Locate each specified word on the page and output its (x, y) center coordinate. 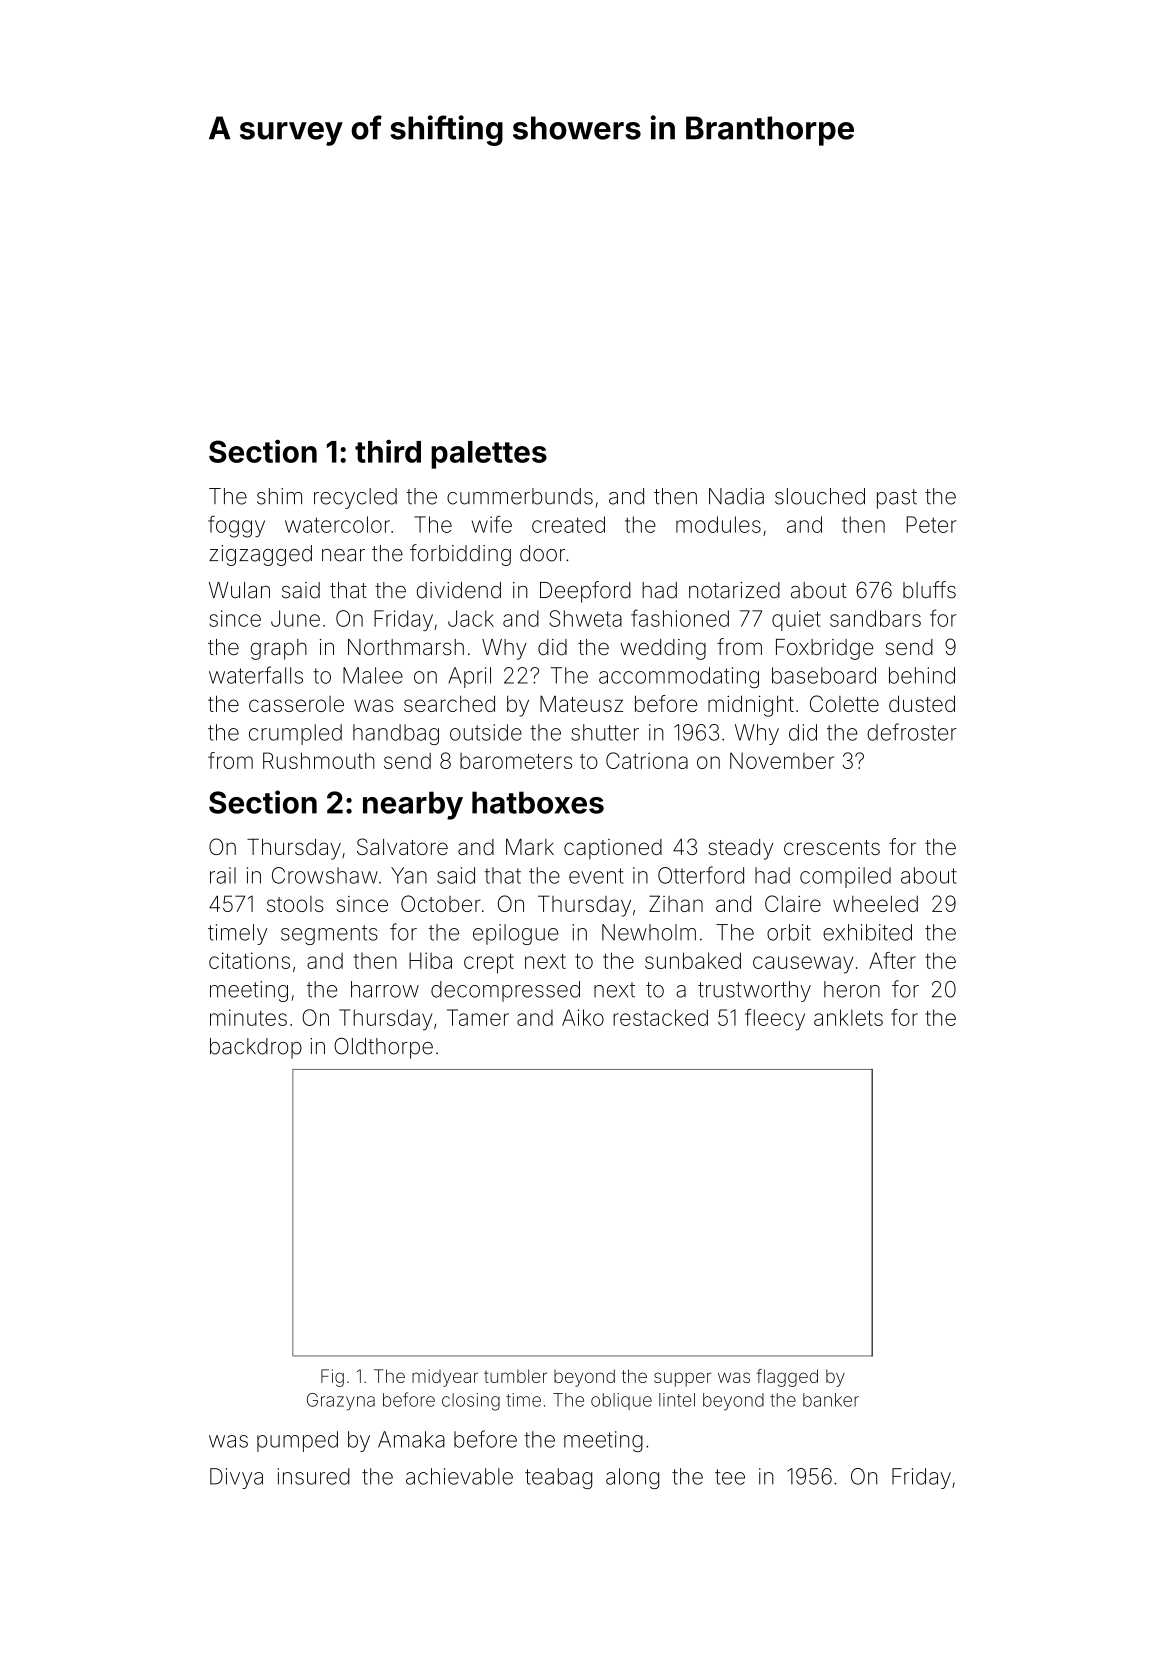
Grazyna (341, 1402)
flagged (787, 1378)
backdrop (256, 1048)
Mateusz (581, 703)
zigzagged (260, 555)
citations (249, 960)
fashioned (680, 618)
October (441, 903)
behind (922, 675)
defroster (912, 732)
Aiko (583, 1017)
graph (279, 649)
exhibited (867, 932)
